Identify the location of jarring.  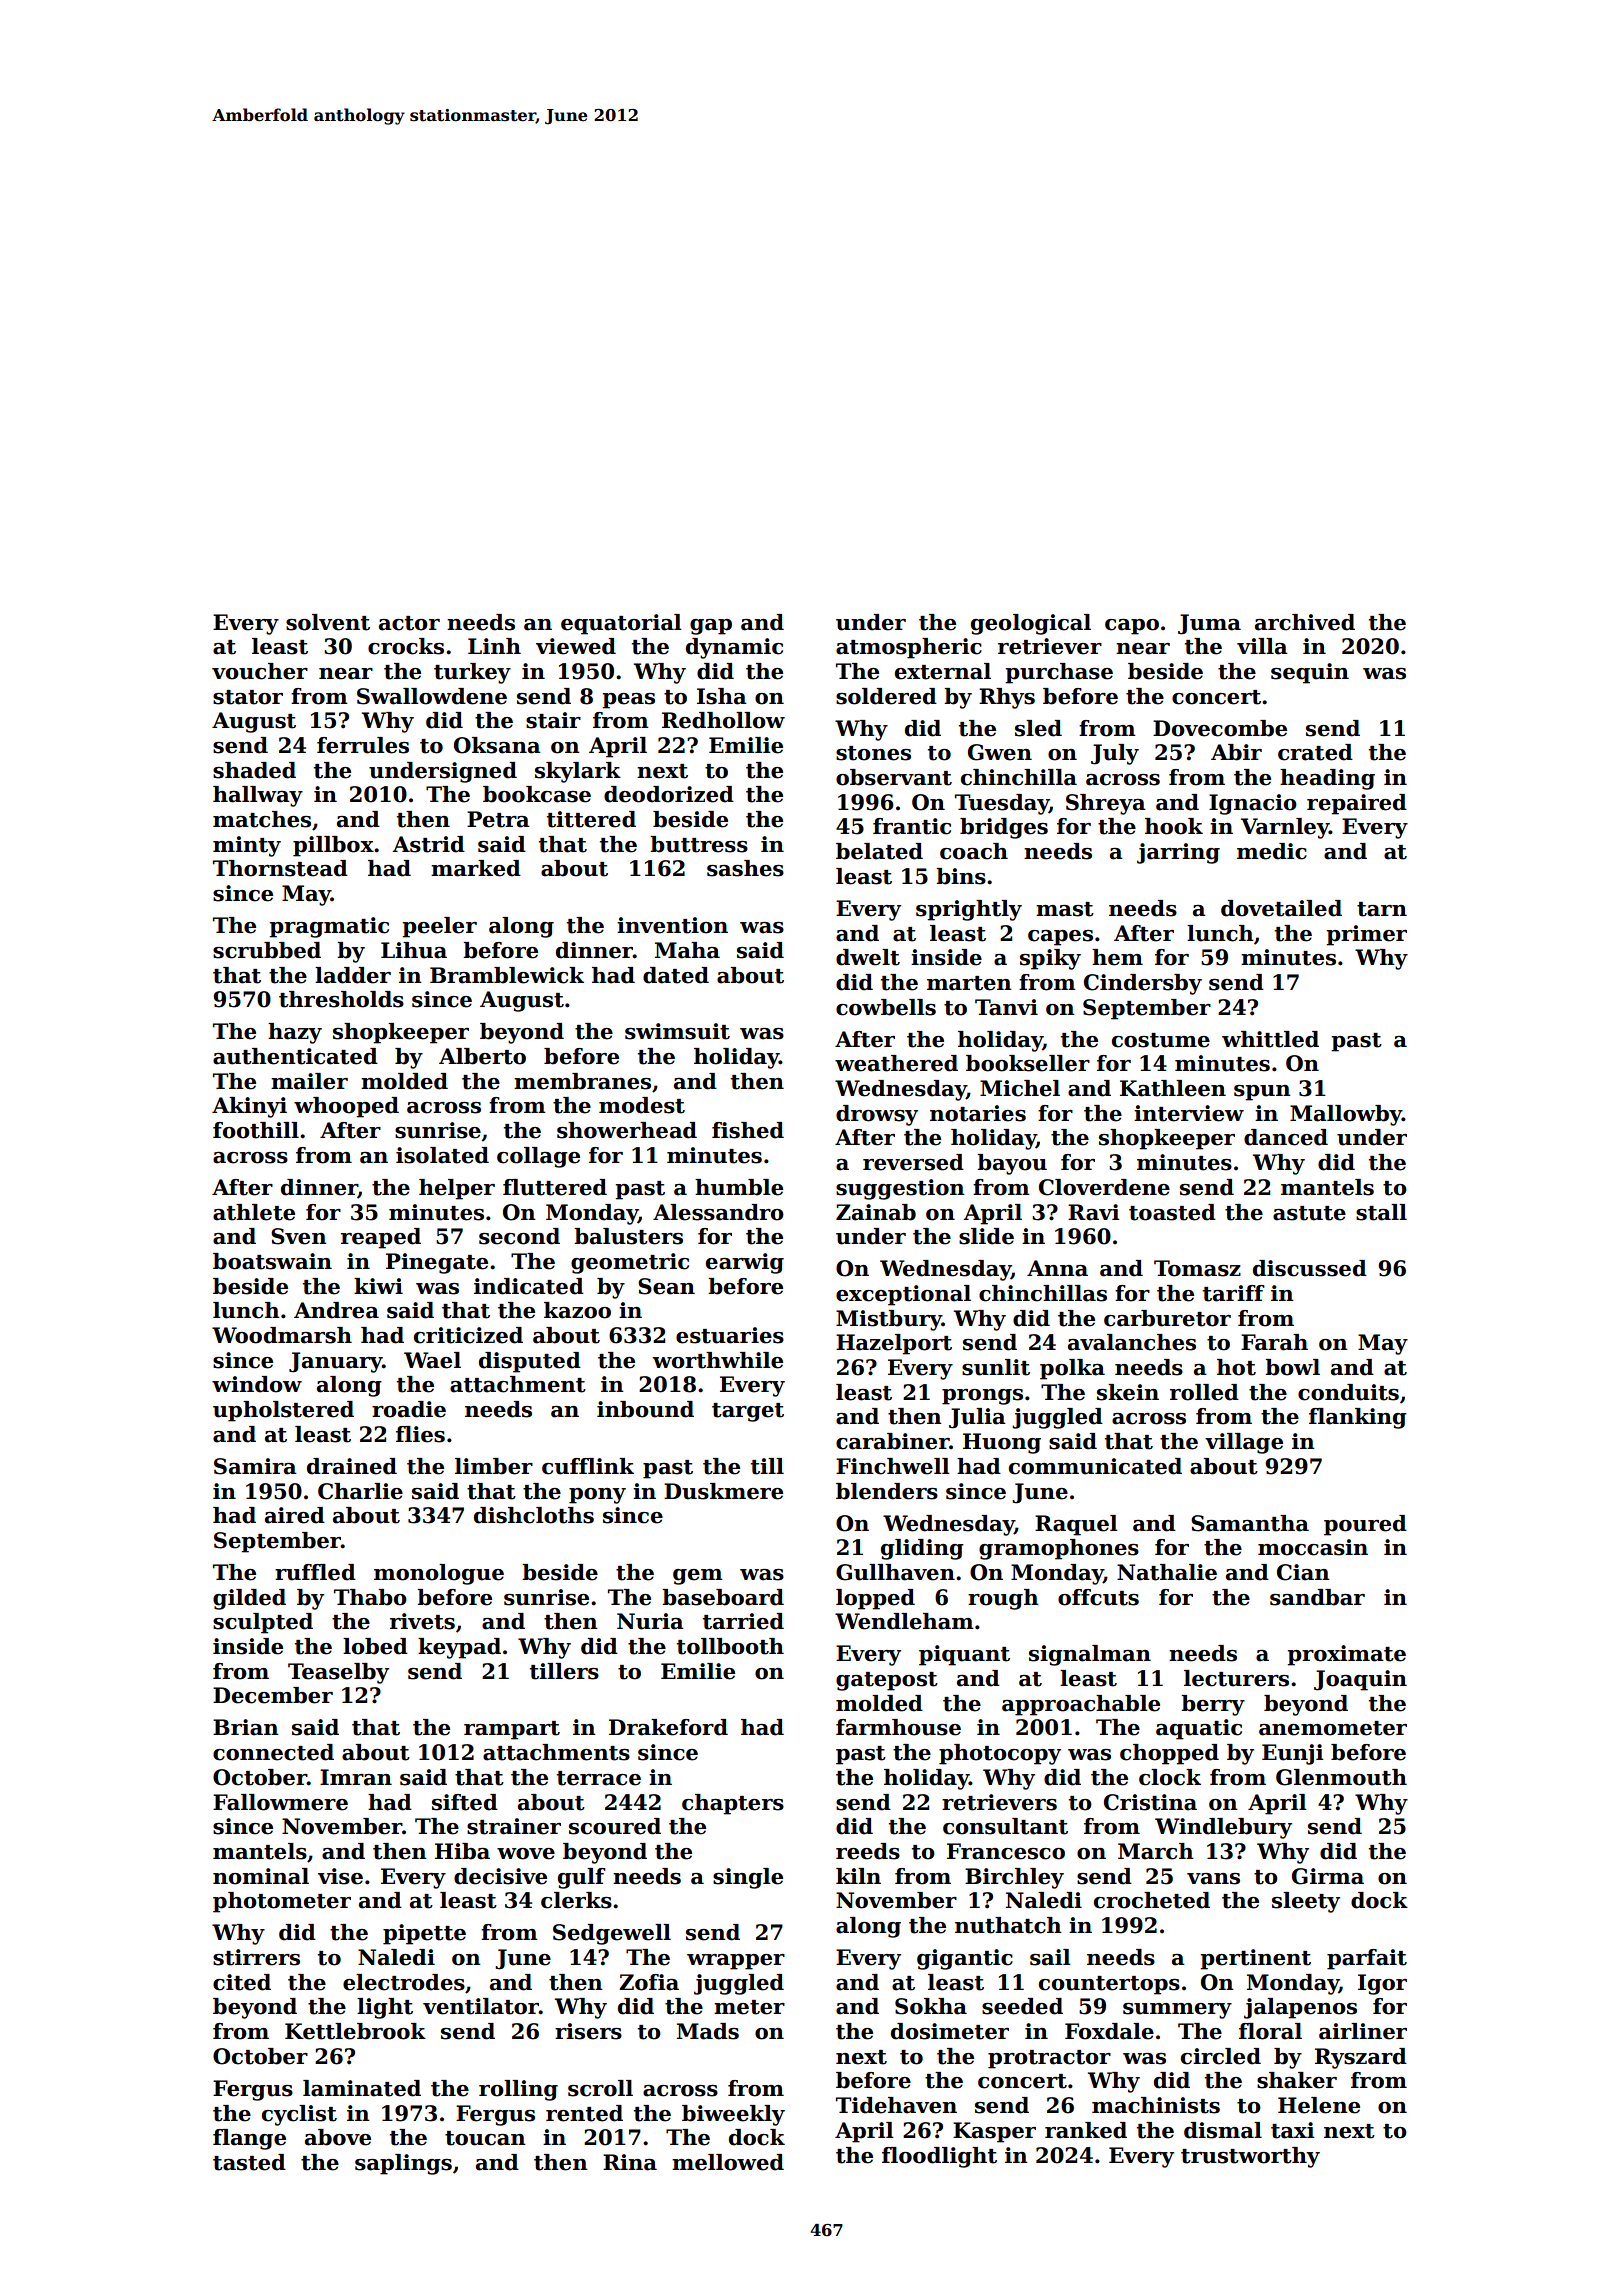
(1178, 853).
